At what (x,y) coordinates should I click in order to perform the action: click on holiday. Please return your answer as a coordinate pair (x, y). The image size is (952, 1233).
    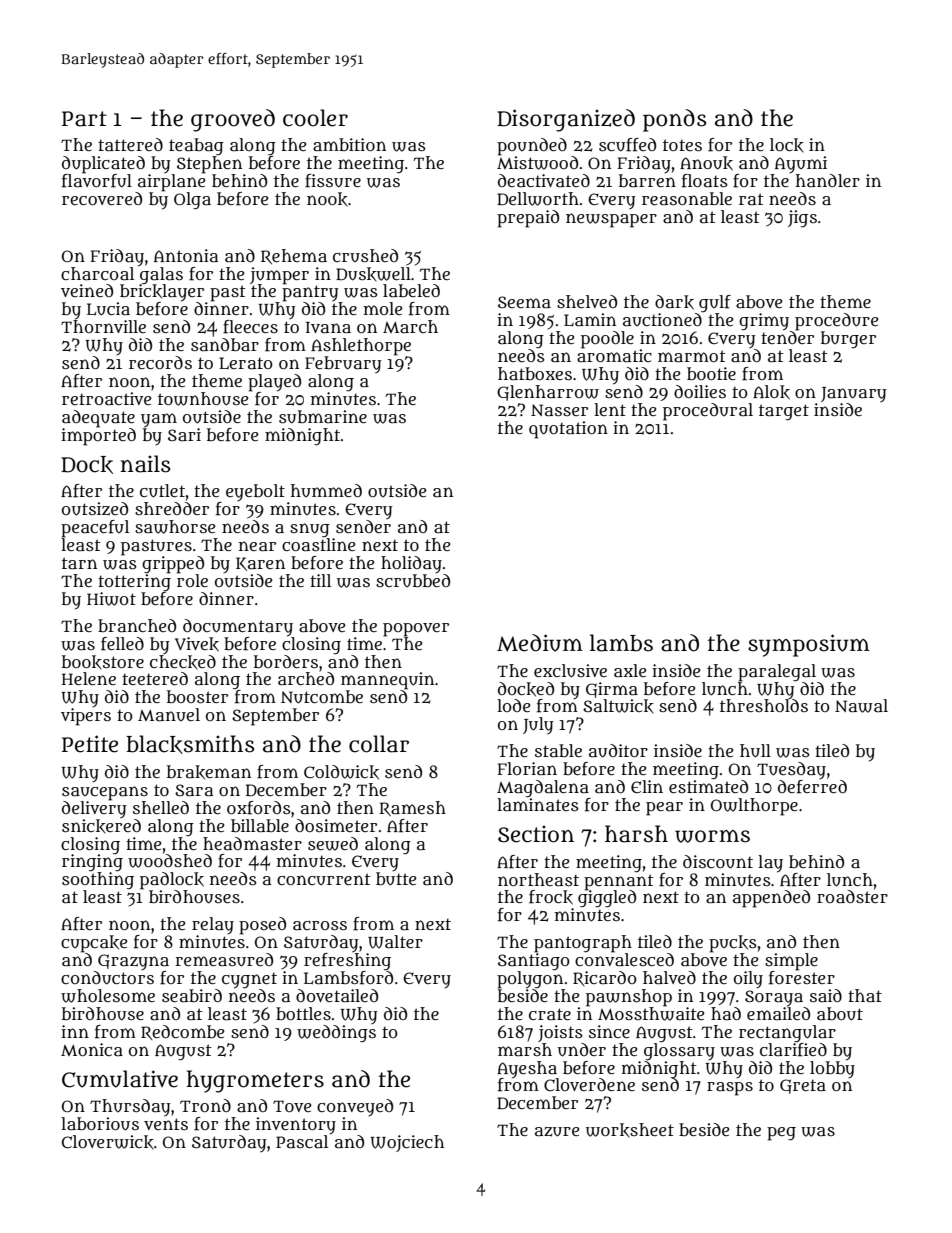
    Looking at the image, I should click on (411, 564).
